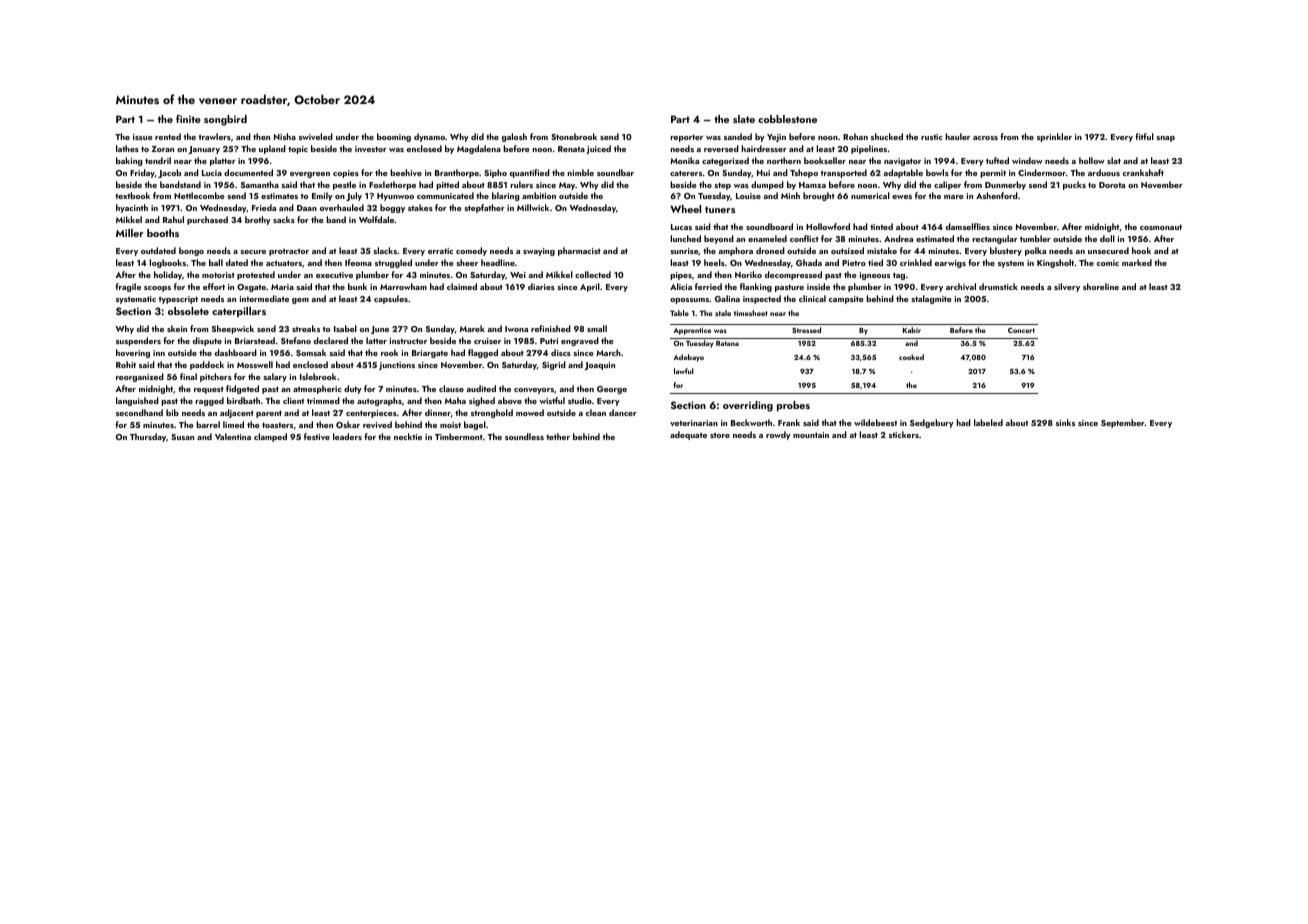  What do you see at coordinates (225, 120) in the page?
I see `songbird` at bounding box center [225, 120].
